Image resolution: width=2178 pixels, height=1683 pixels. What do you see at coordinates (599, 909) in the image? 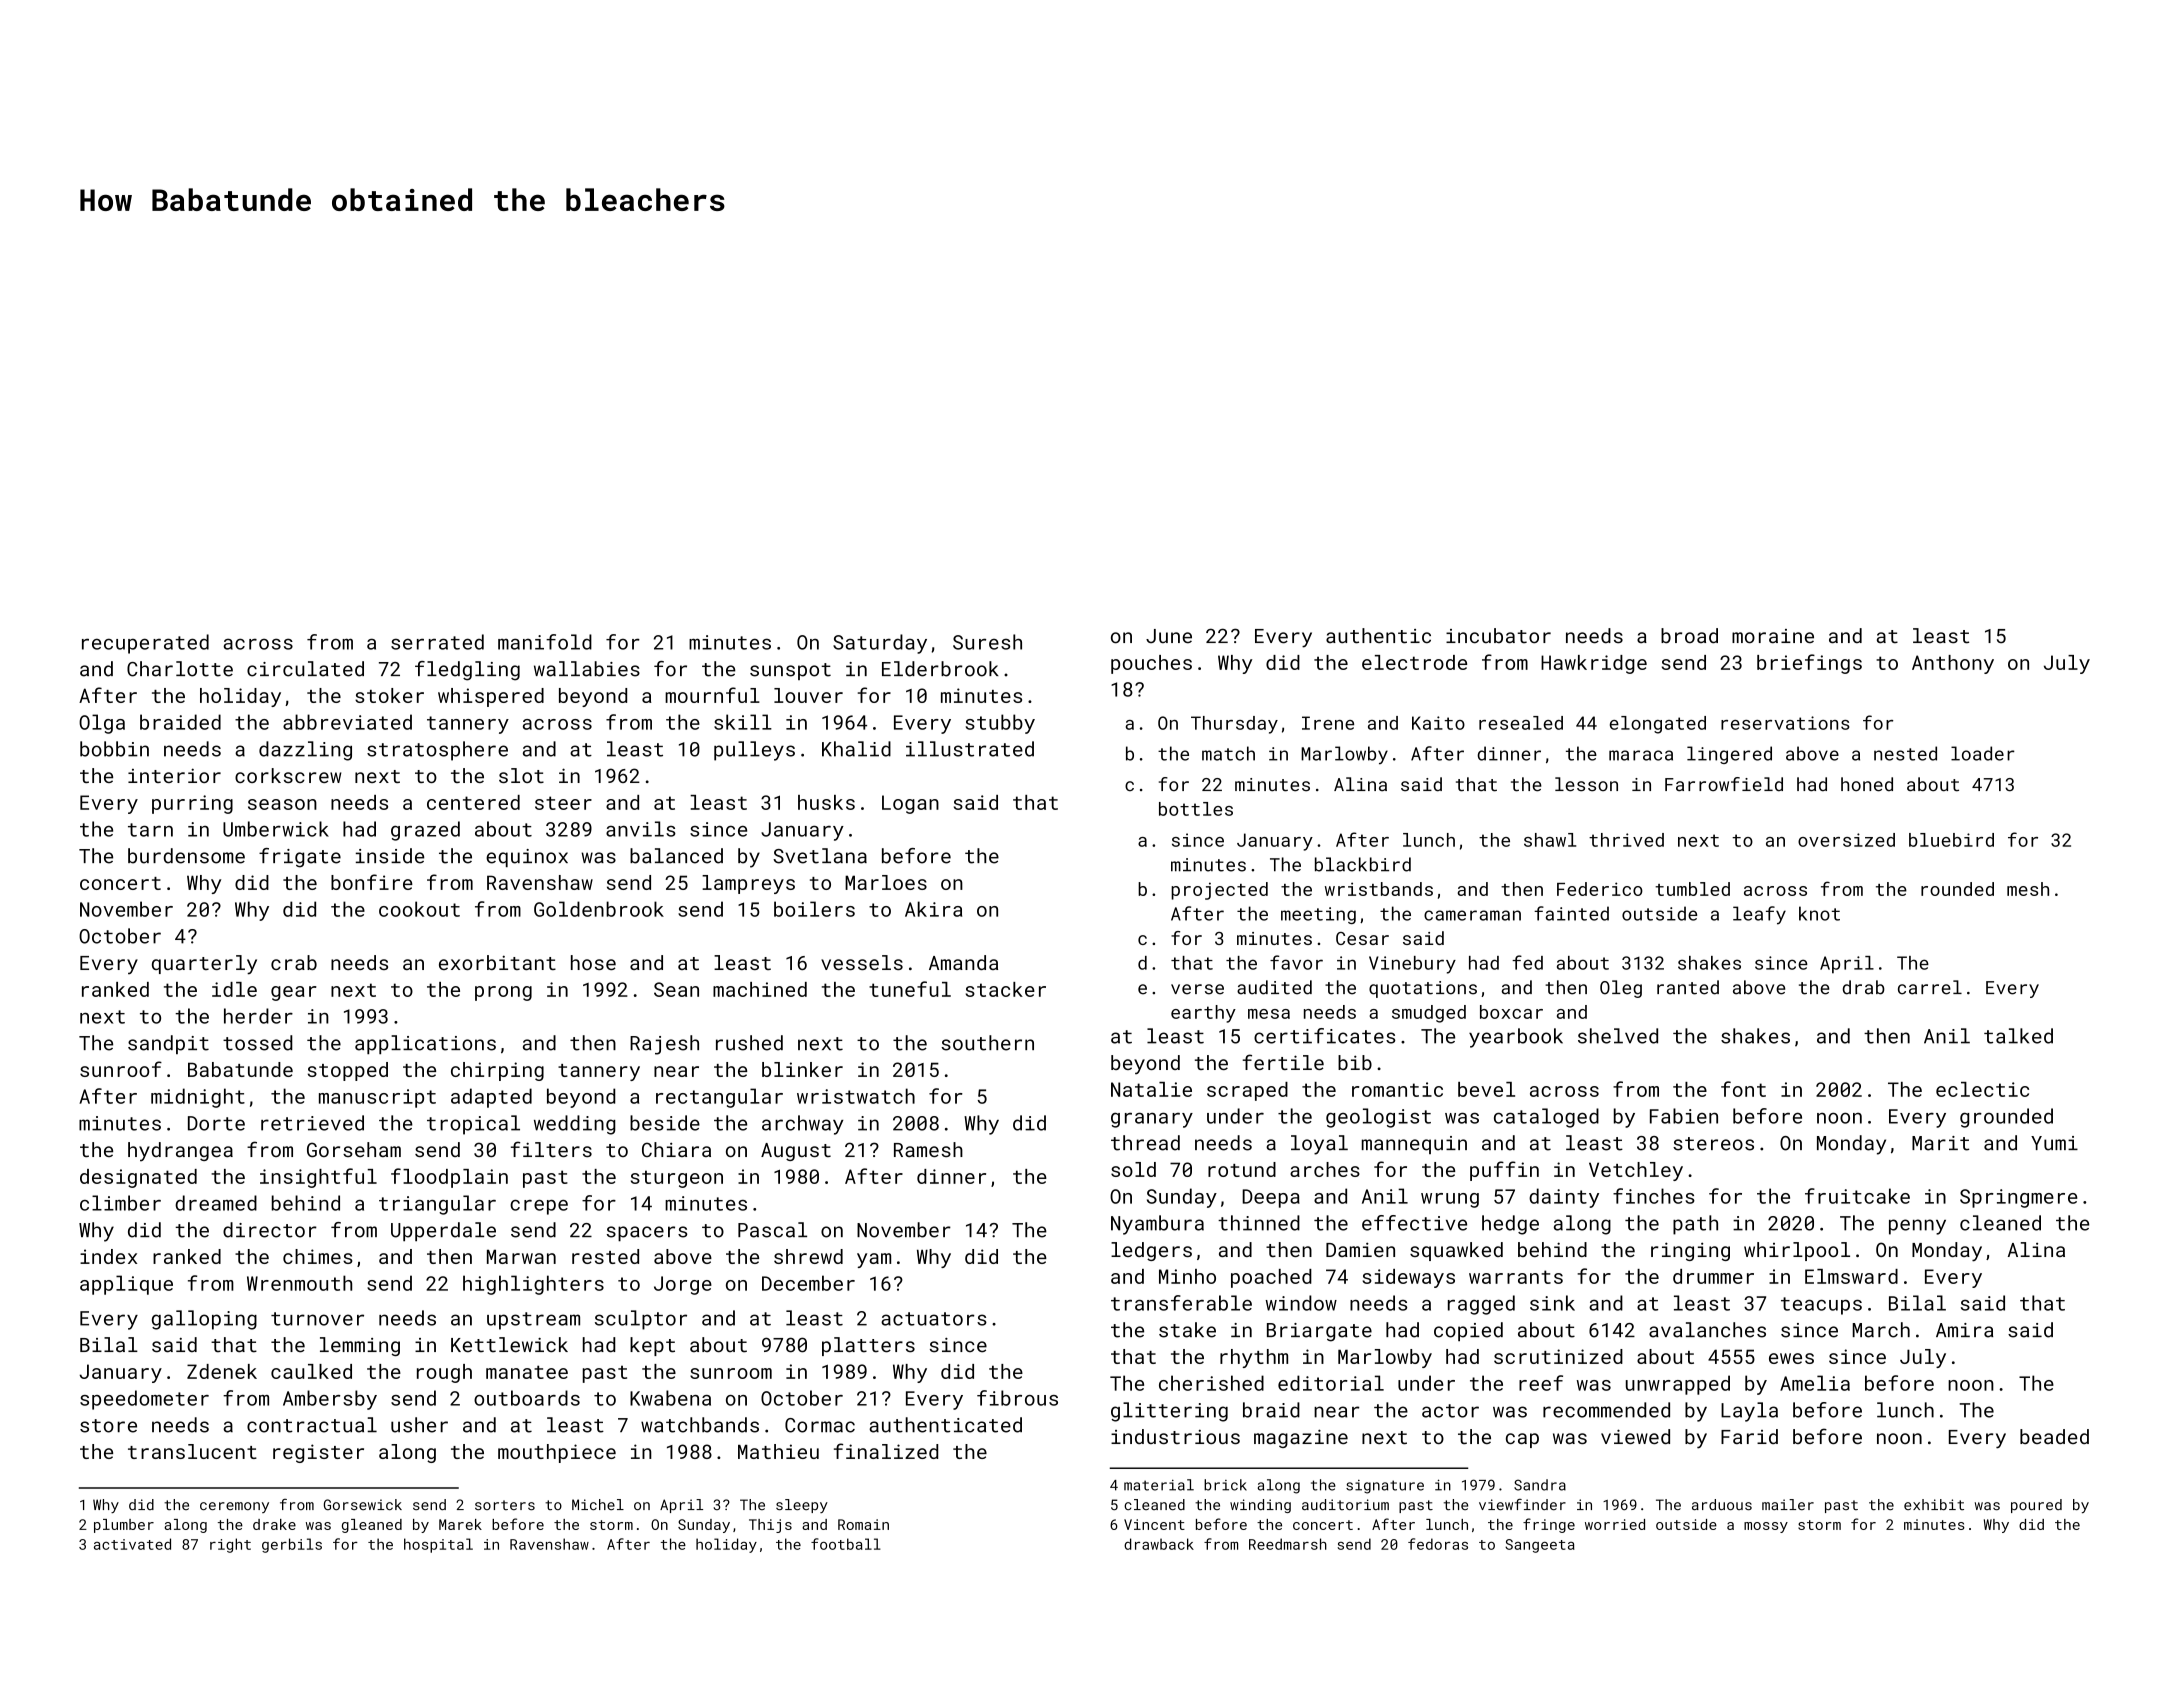
I see `Goldenbrook` at bounding box center [599, 909].
